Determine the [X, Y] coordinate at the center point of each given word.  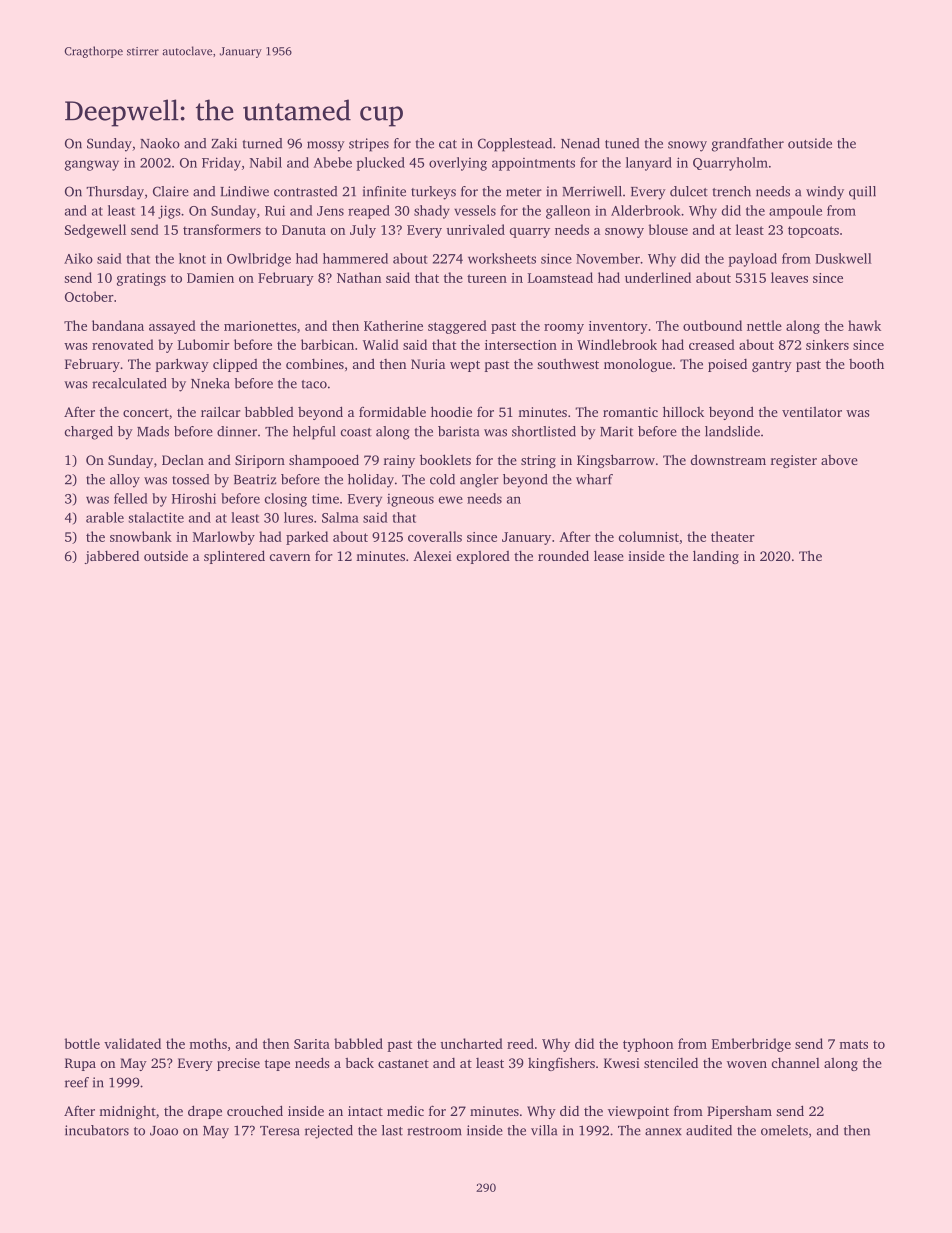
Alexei [432, 556]
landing [716, 557]
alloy [125, 481]
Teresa [280, 1131]
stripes [369, 145]
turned [262, 143]
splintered [234, 557]
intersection [521, 345]
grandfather [748, 145]
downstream [728, 459]
